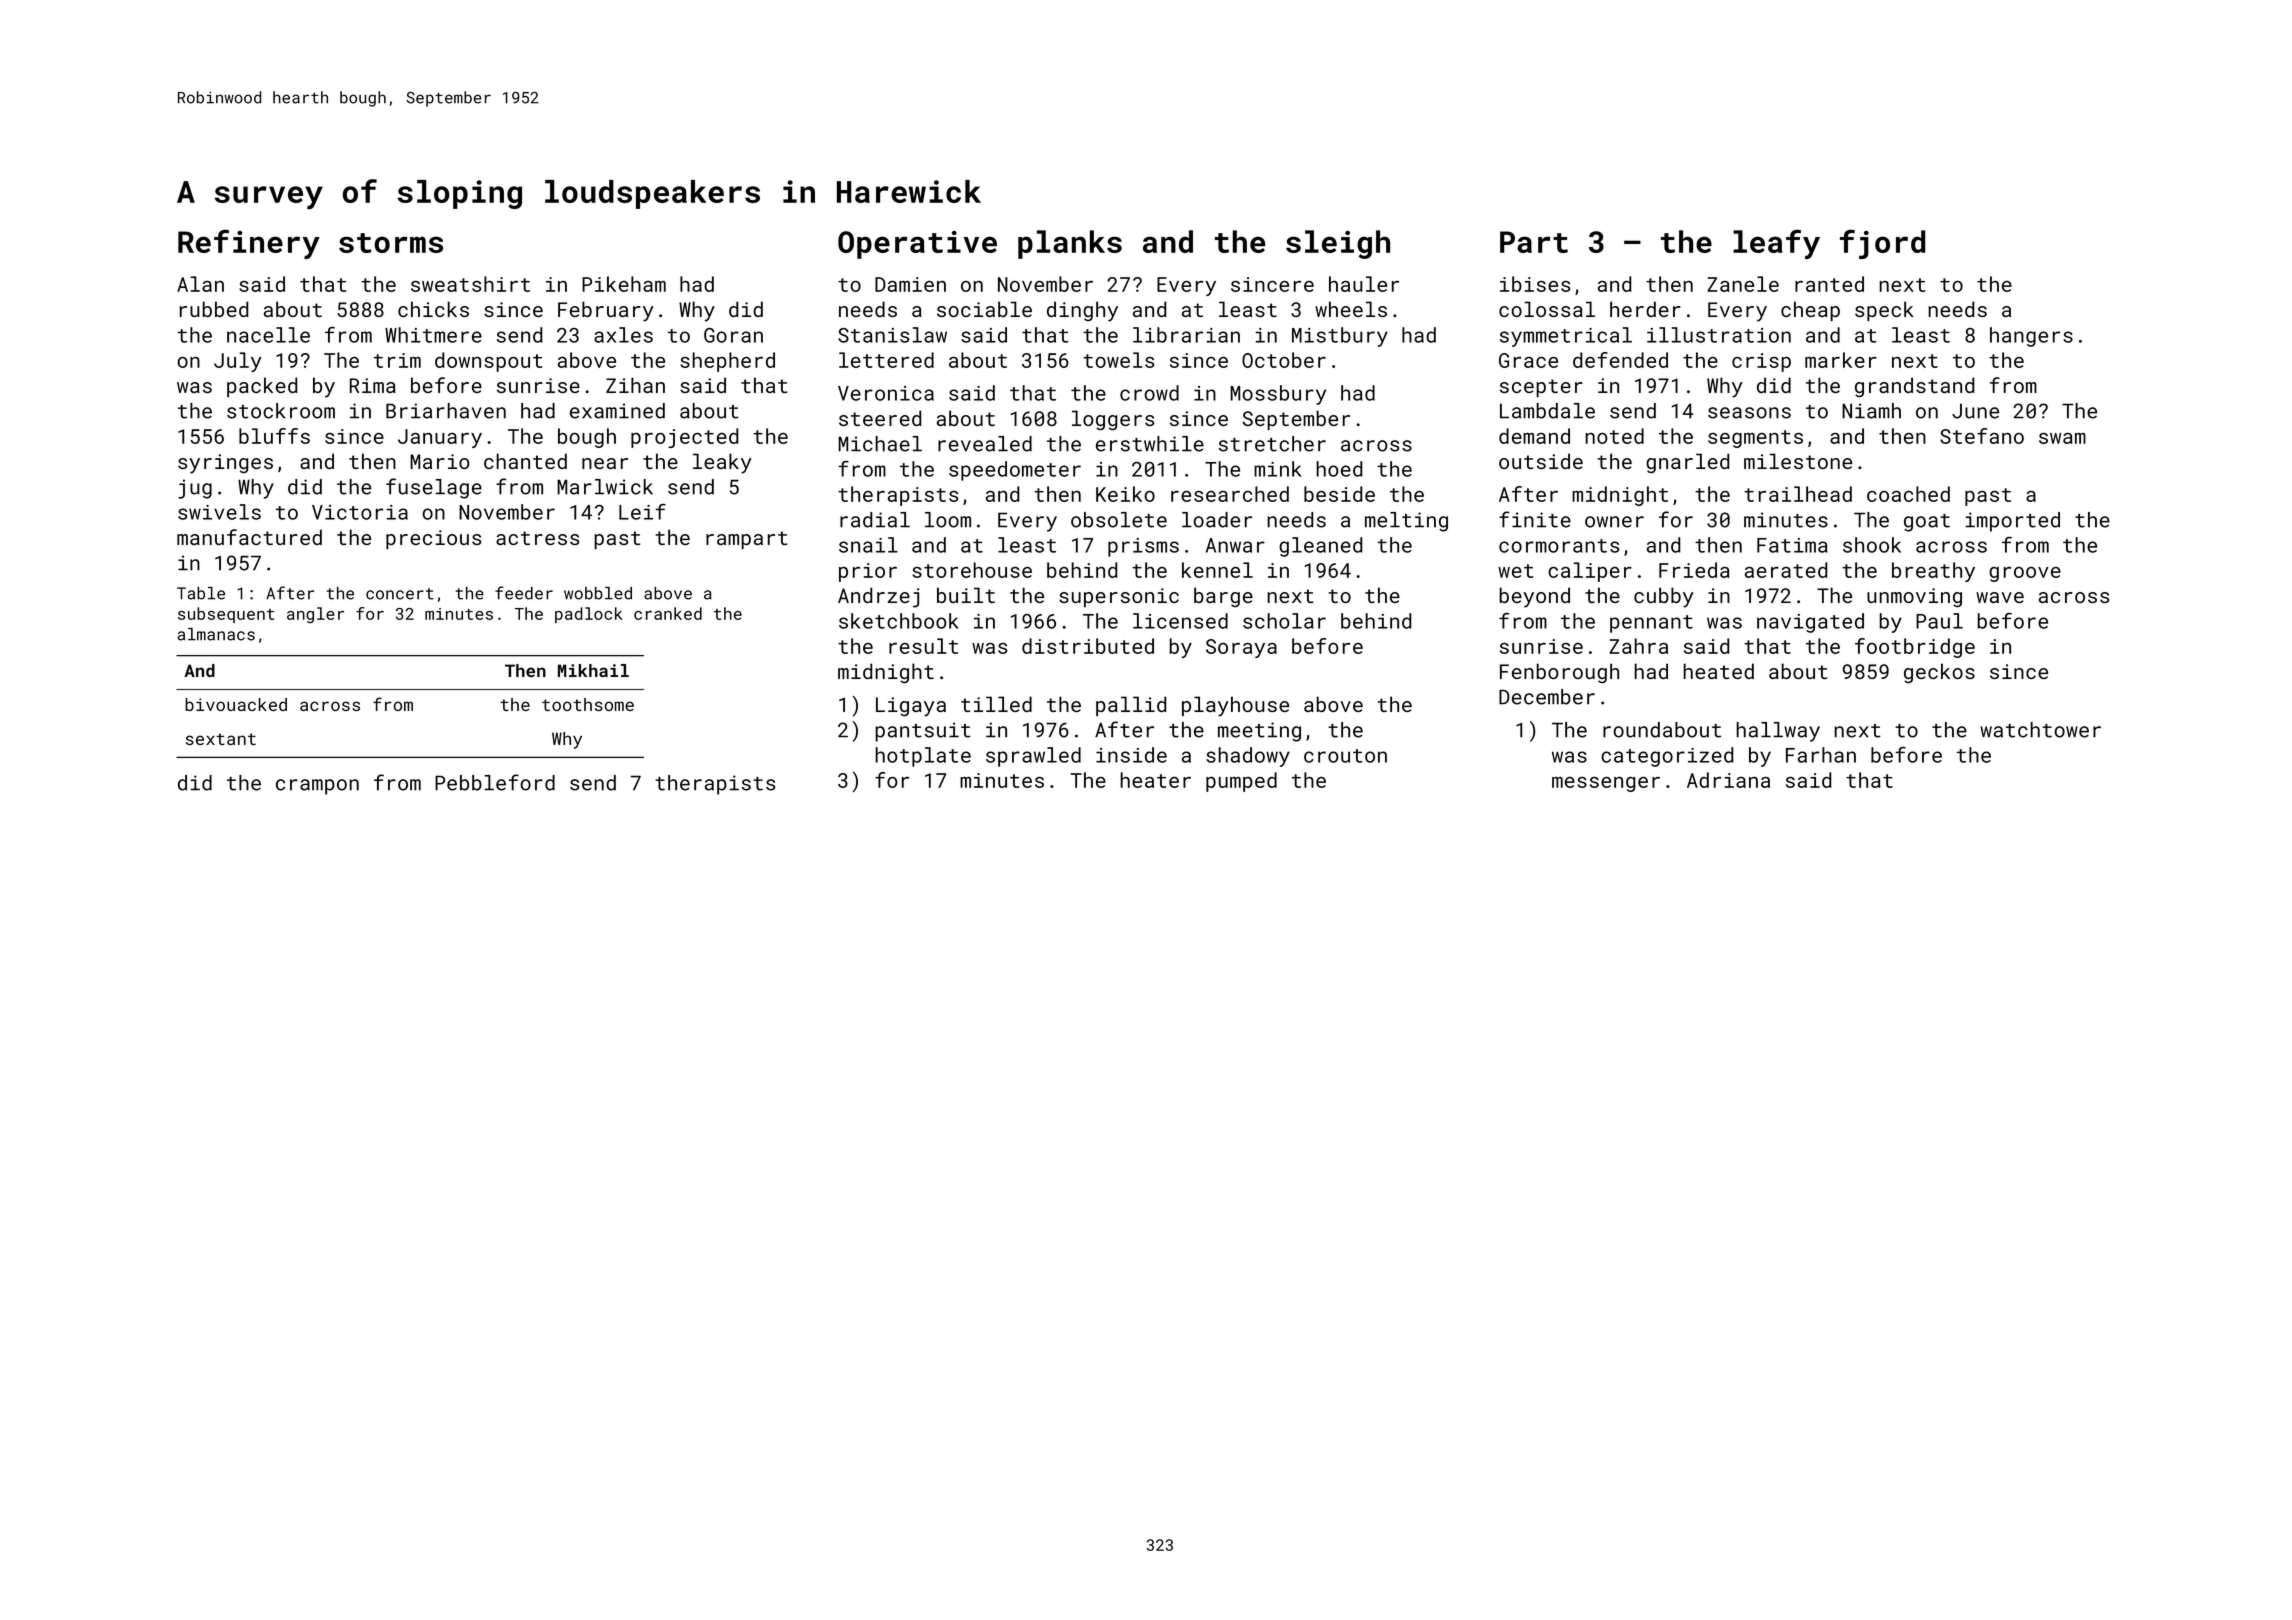  What do you see at coordinates (1217, 520) in the screenshot?
I see `loader` at bounding box center [1217, 520].
